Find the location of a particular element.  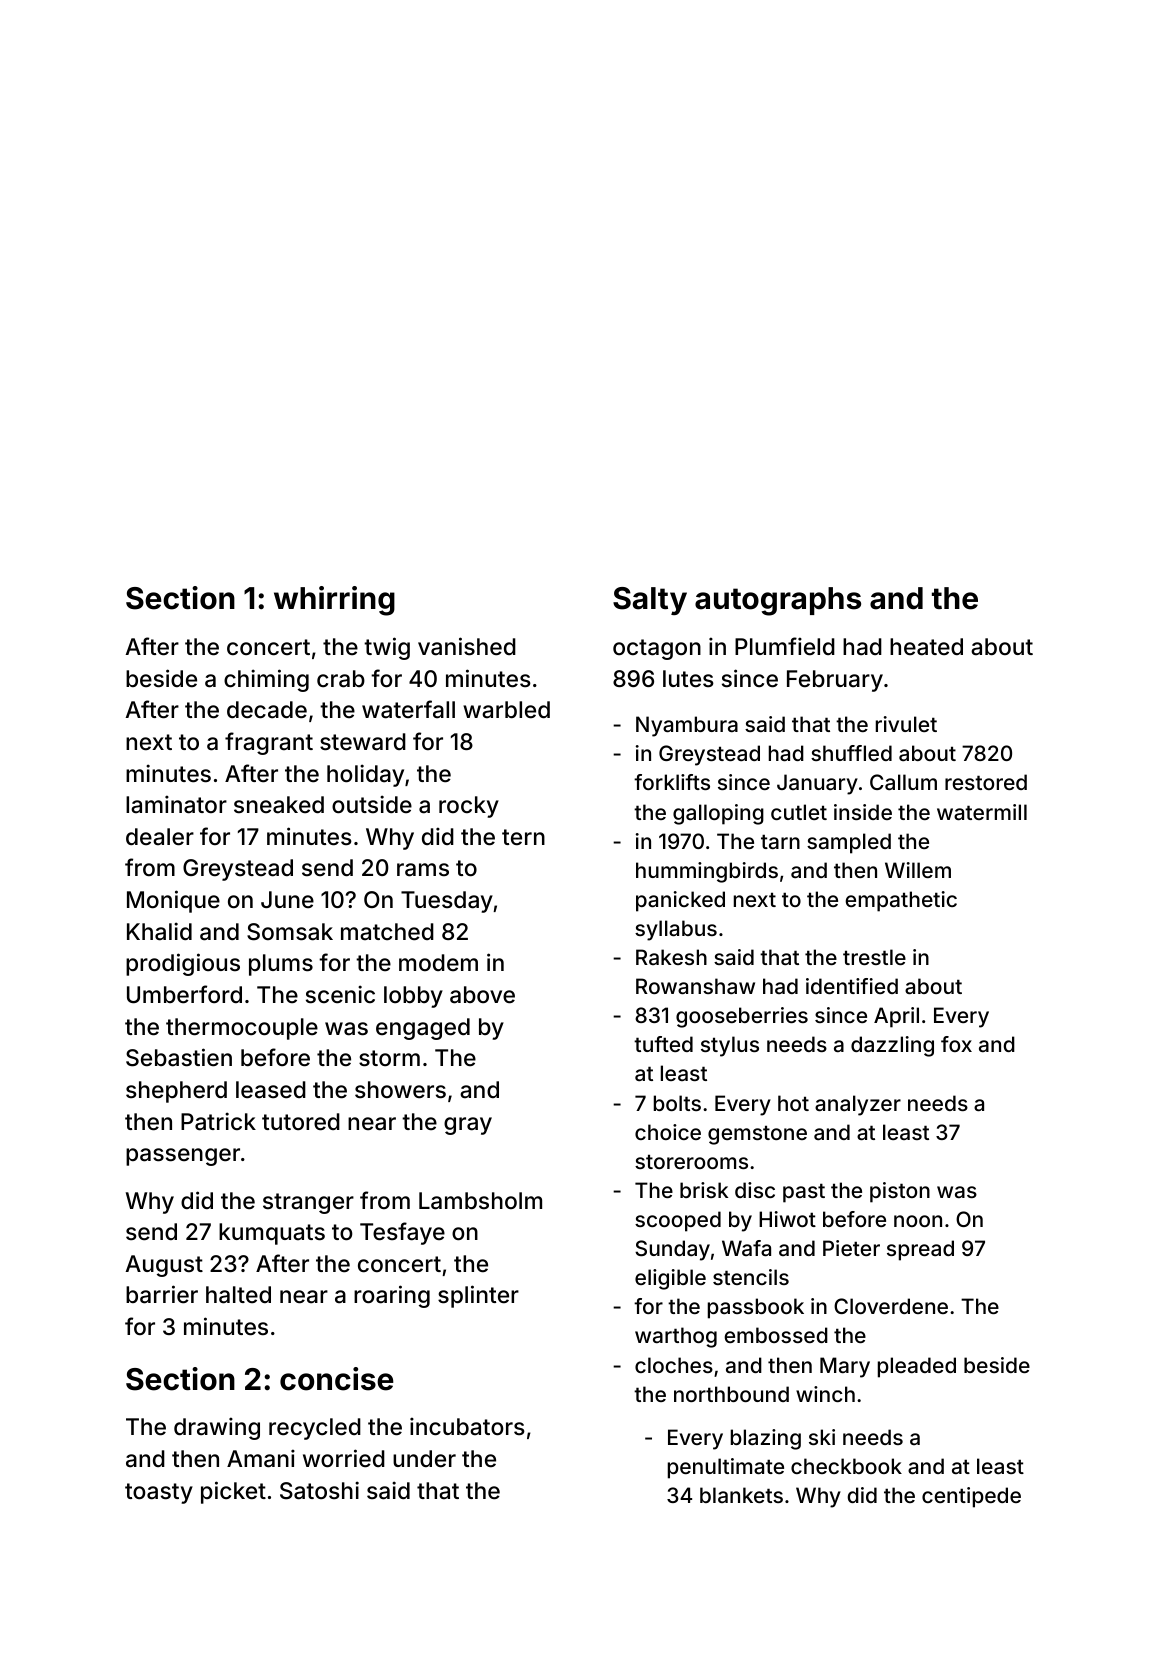

checkbook is located at coordinates (846, 1466).
